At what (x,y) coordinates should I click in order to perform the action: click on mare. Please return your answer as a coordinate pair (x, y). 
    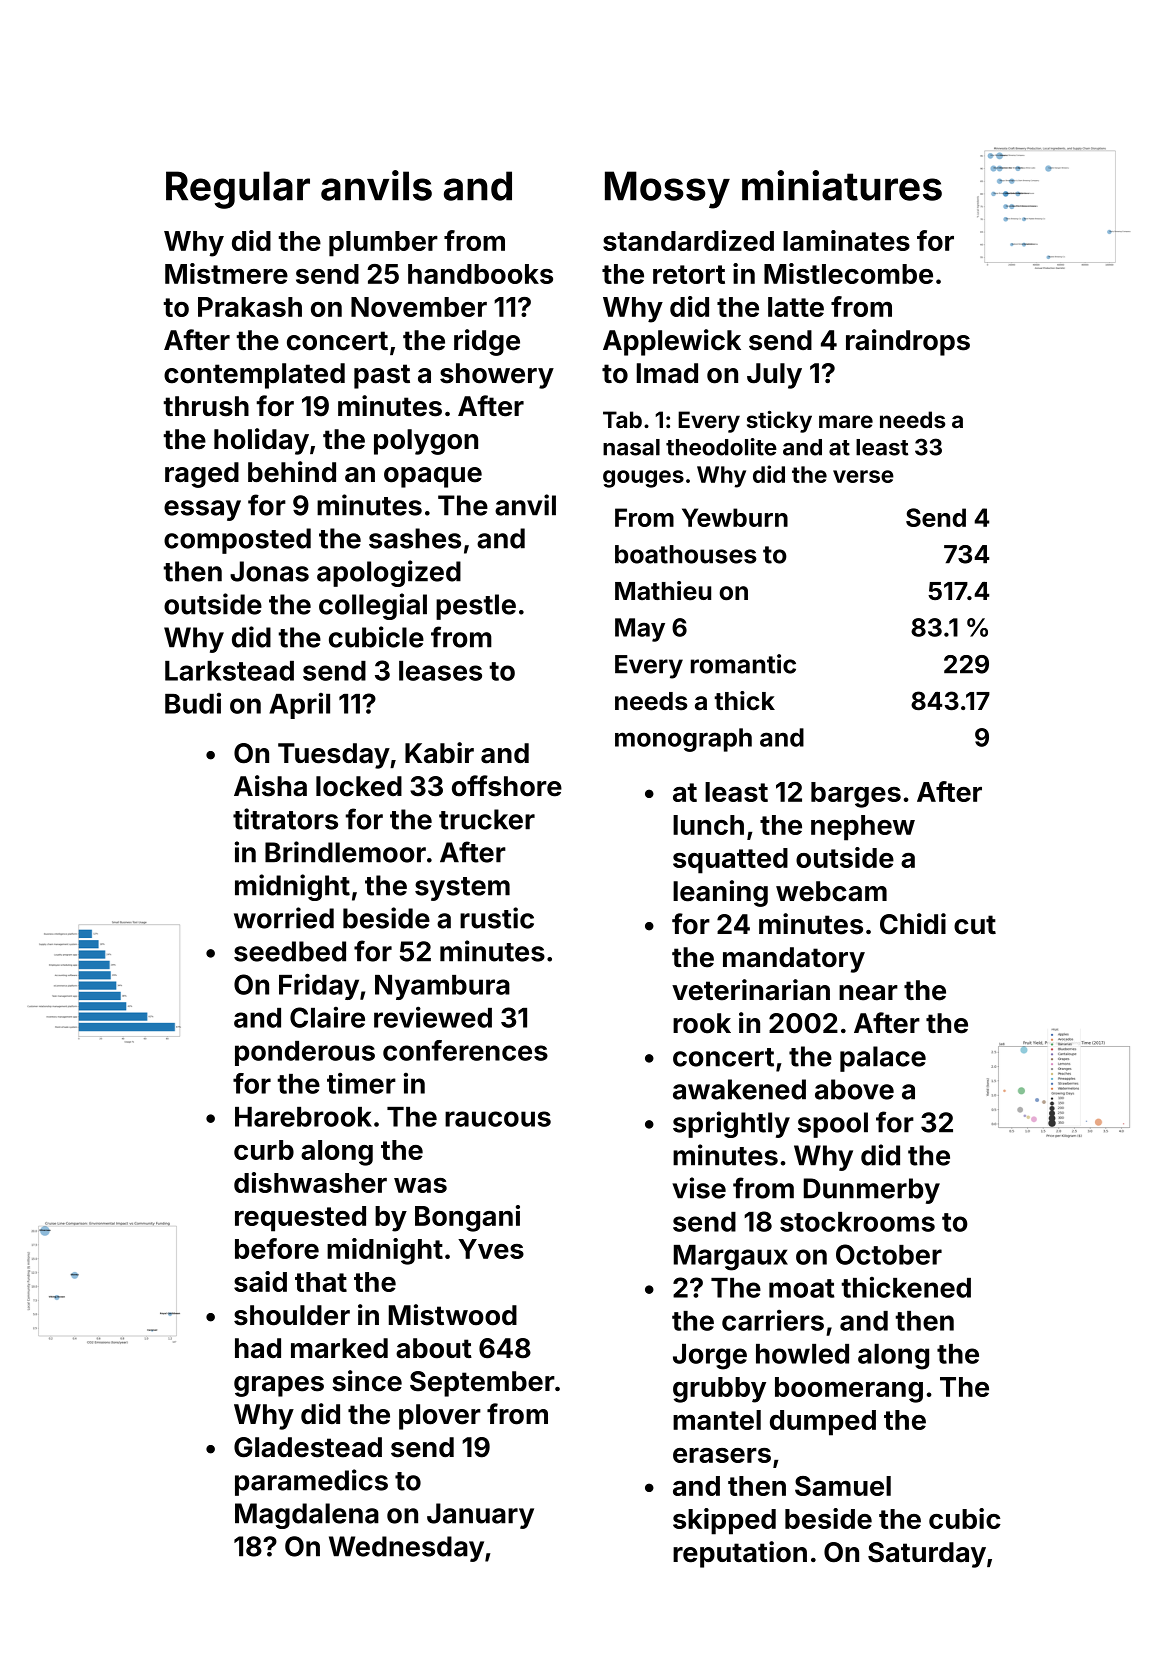
    Looking at the image, I should click on (846, 421).
